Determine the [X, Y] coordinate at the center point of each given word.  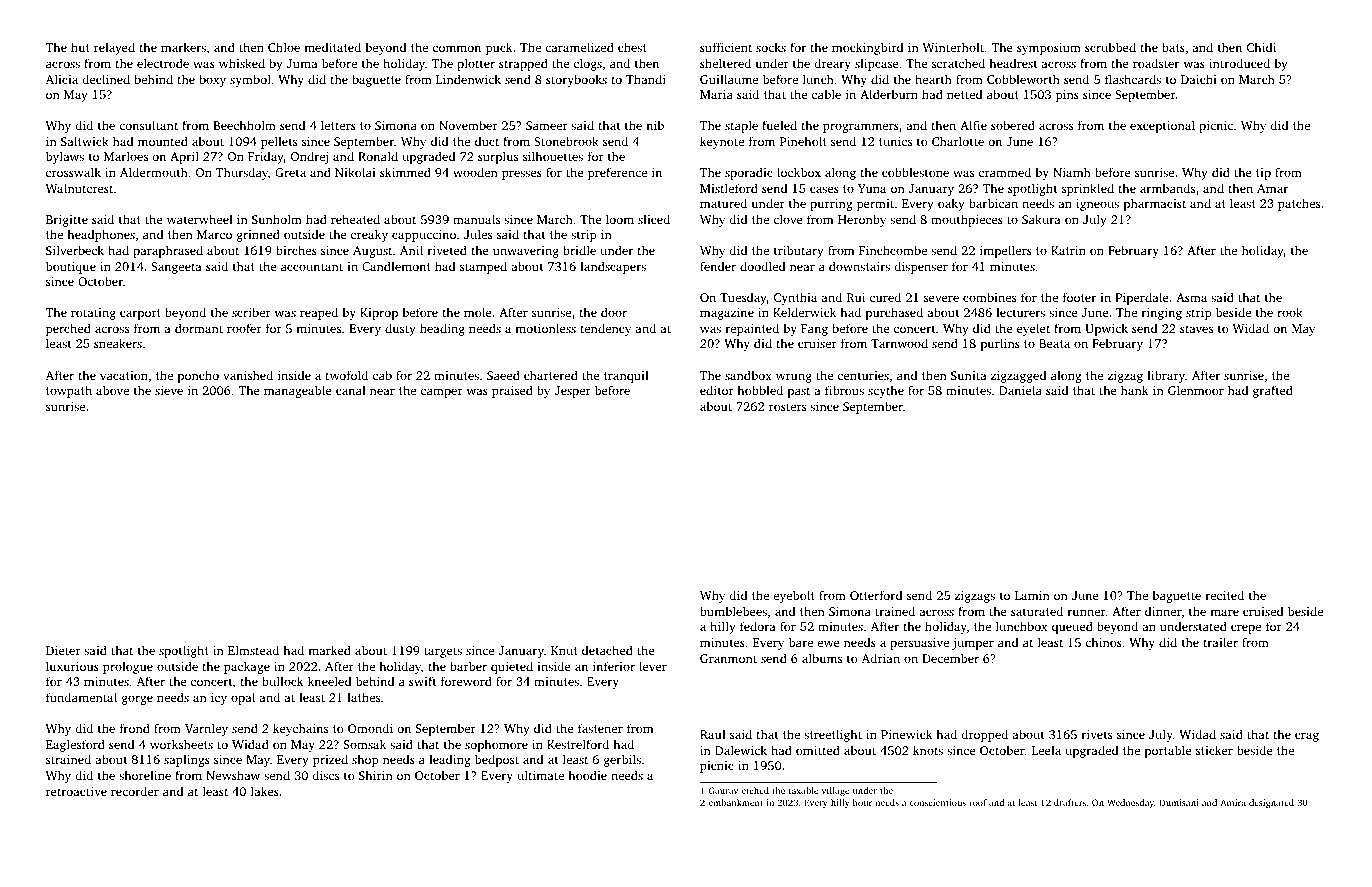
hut [80, 47]
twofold [346, 375]
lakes [265, 791]
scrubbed [1110, 47]
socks [771, 47]
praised [512, 391]
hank [1135, 390]
